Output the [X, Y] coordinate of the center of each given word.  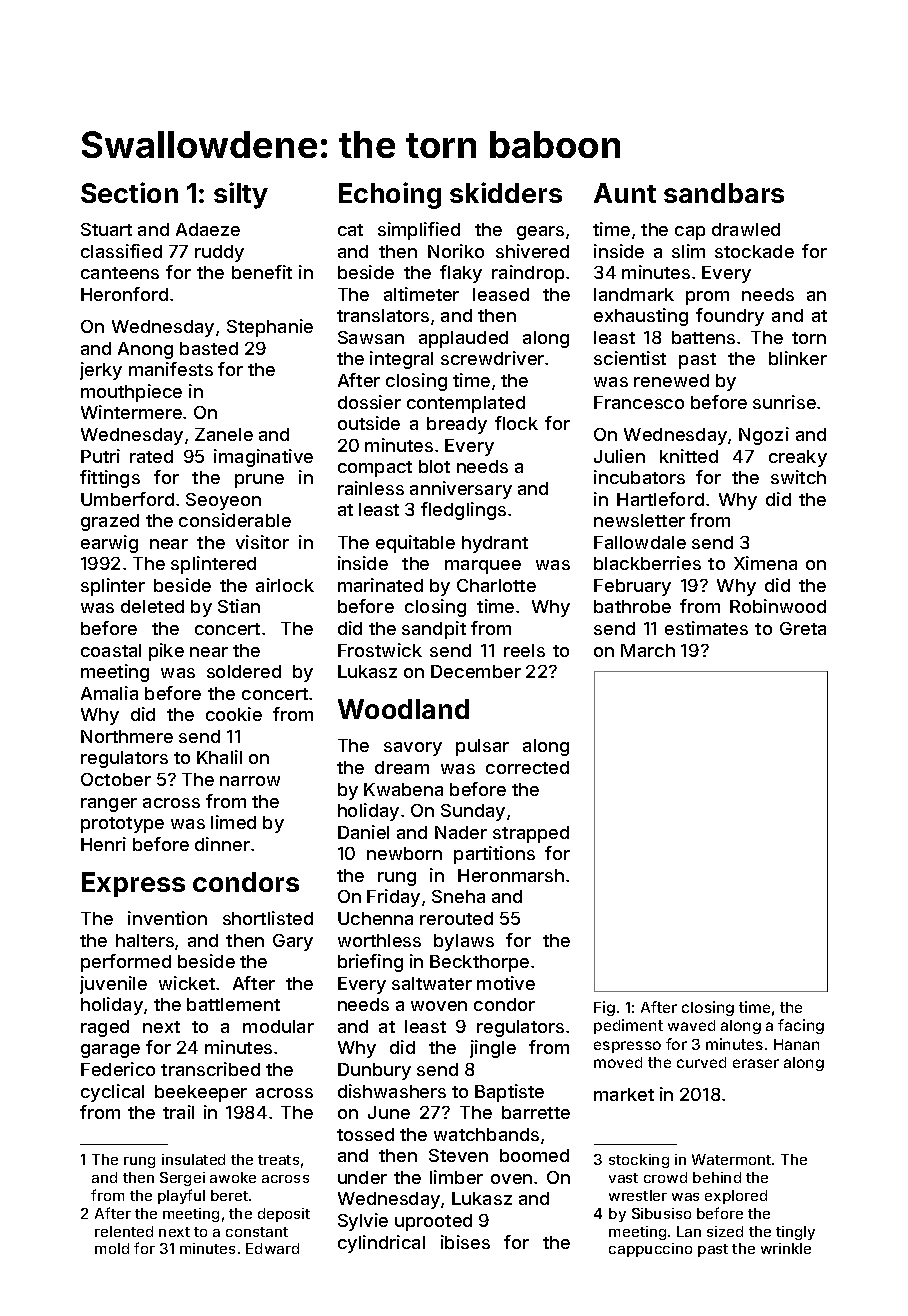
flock [516, 423]
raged [105, 1028]
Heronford [124, 294]
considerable [235, 520]
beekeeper [201, 1093]
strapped [531, 834]
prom [707, 298]
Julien [619, 456]
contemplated [466, 404]
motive [506, 983]
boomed [534, 1155]
